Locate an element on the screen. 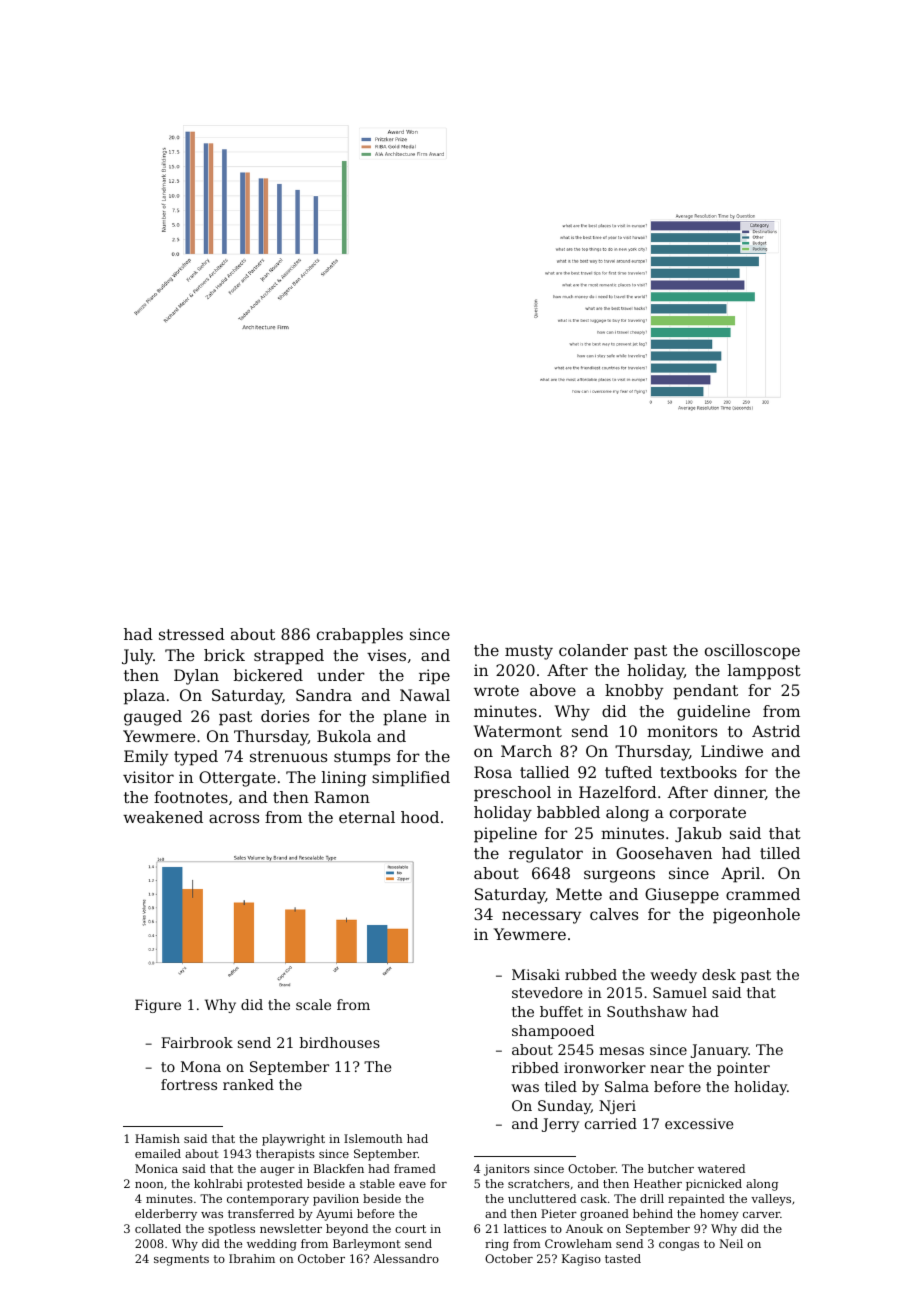  across is located at coordinates (234, 818).
